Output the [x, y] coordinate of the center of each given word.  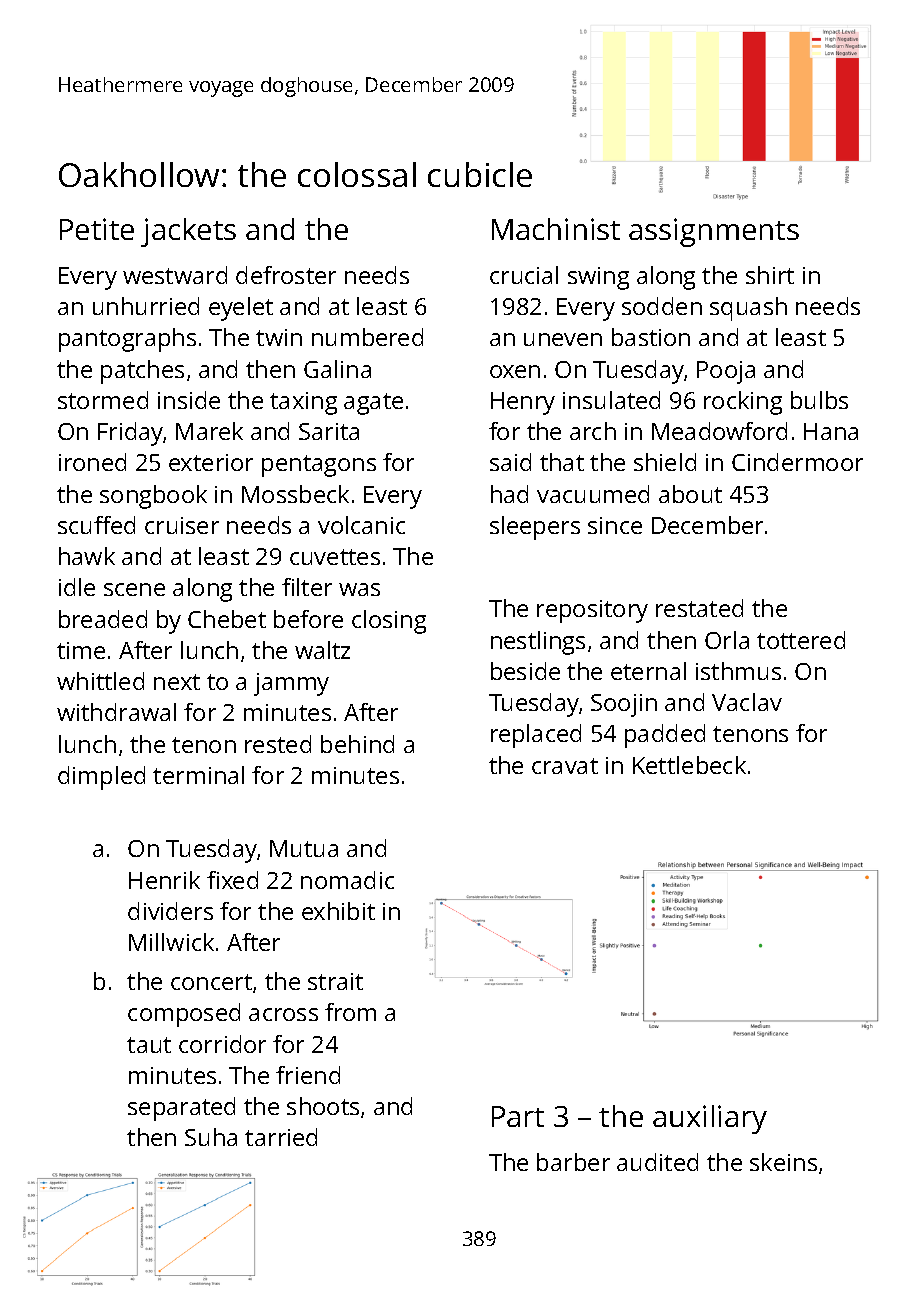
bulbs [819, 400]
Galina [337, 369]
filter [307, 587]
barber [573, 1162]
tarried [281, 1137]
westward [175, 275]
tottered [801, 640]
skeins [783, 1162]
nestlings [538, 643]
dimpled [101, 778]
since [615, 525]
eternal [648, 671]
